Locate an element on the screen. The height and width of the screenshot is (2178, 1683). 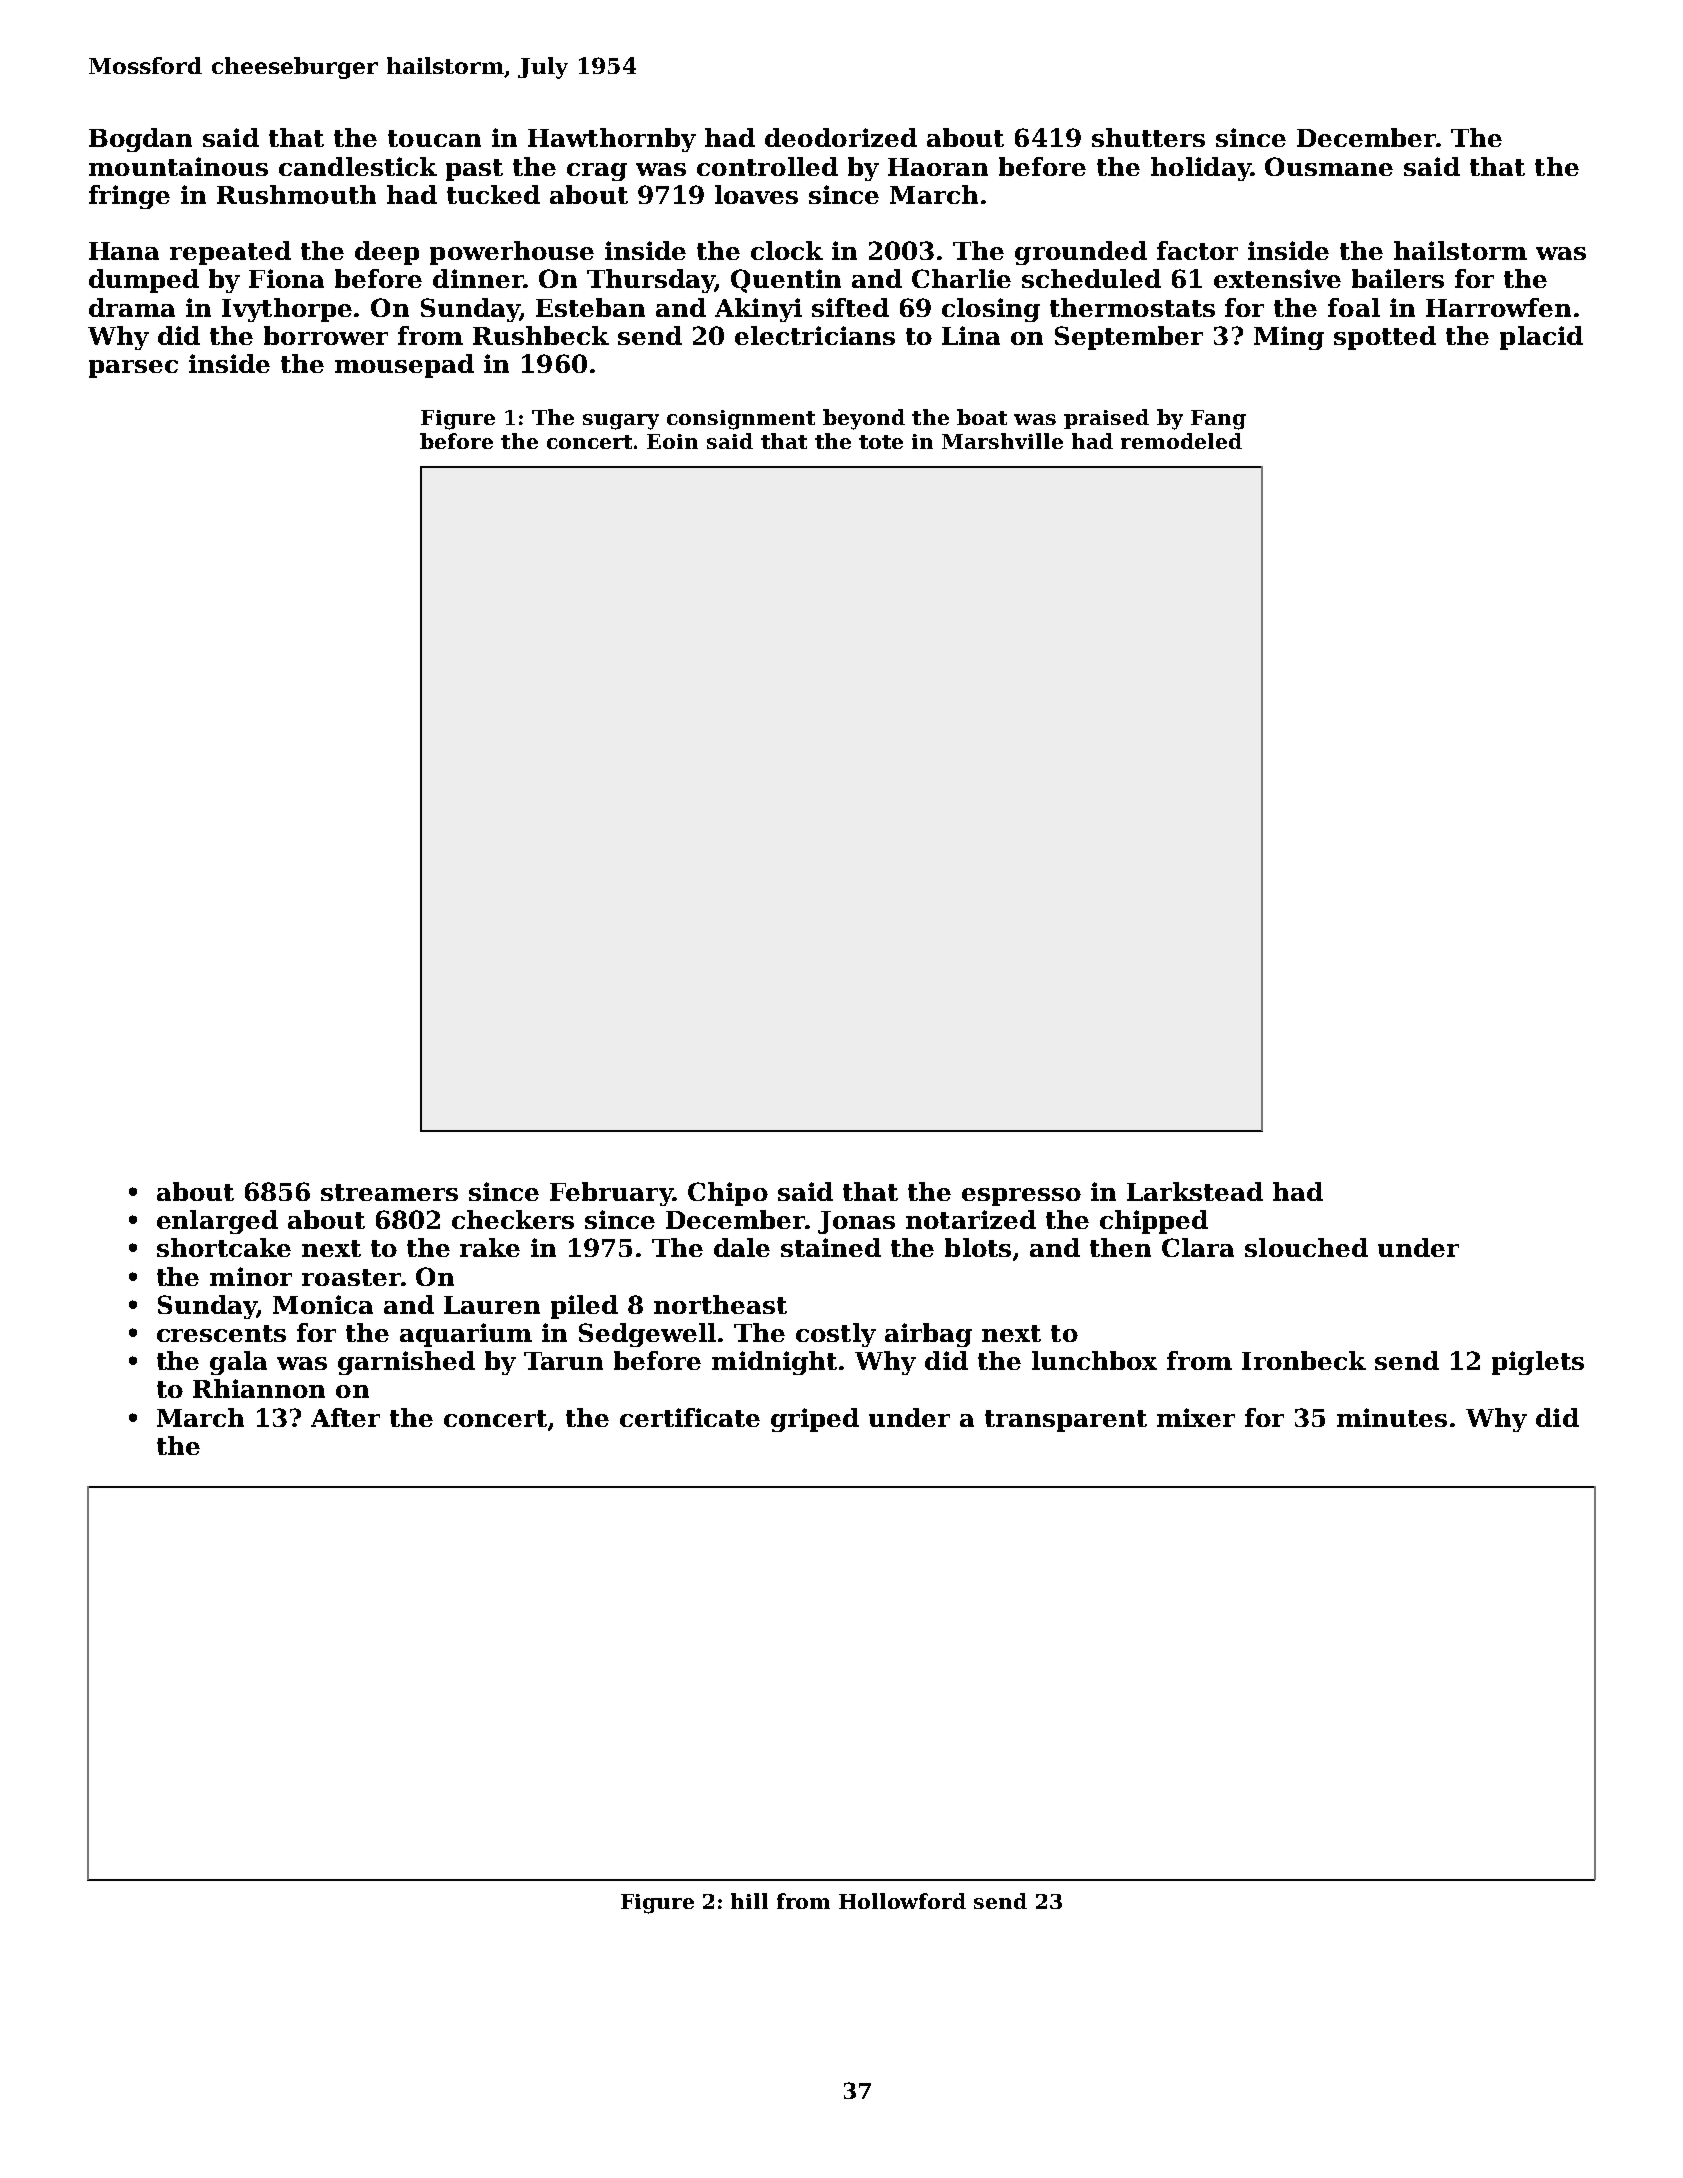
borrower is located at coordinates (326, 335).
